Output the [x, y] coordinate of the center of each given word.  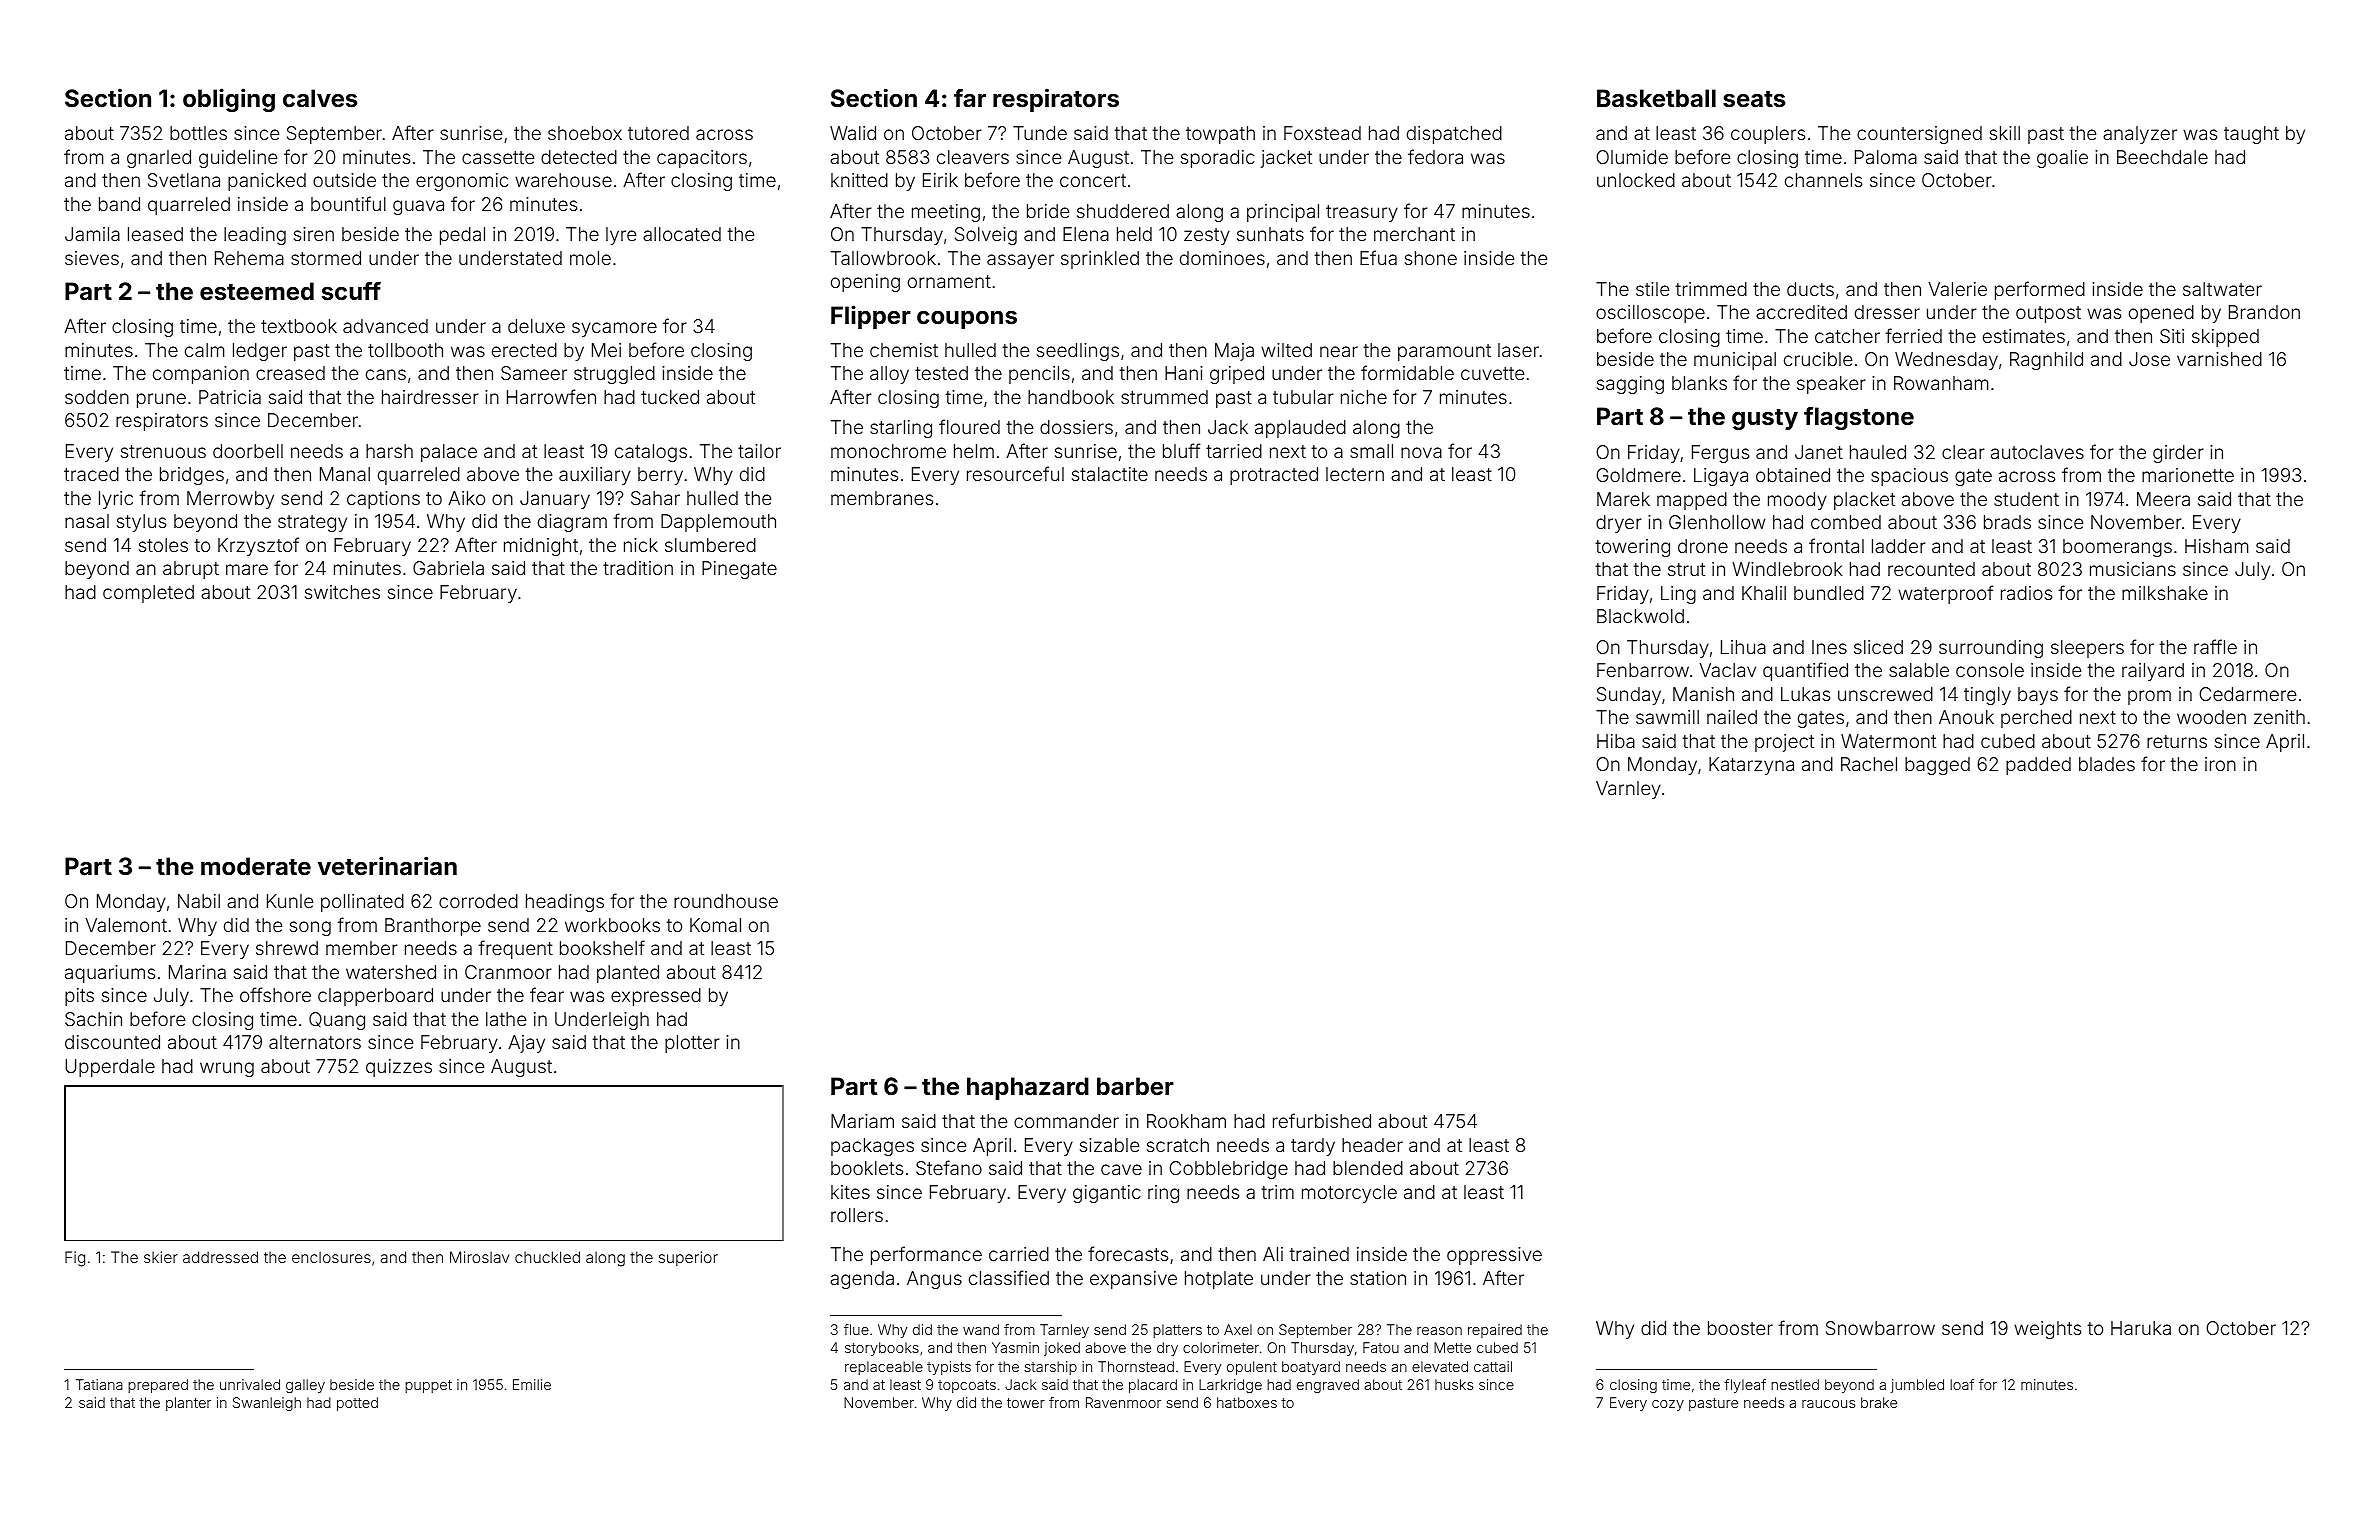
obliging [229, 100]
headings [565, 903]
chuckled [547, 1257]
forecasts [1128, 1253]
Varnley [1628, 790]
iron [2220, 764]
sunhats [1270, 234]
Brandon [2264, 312]
